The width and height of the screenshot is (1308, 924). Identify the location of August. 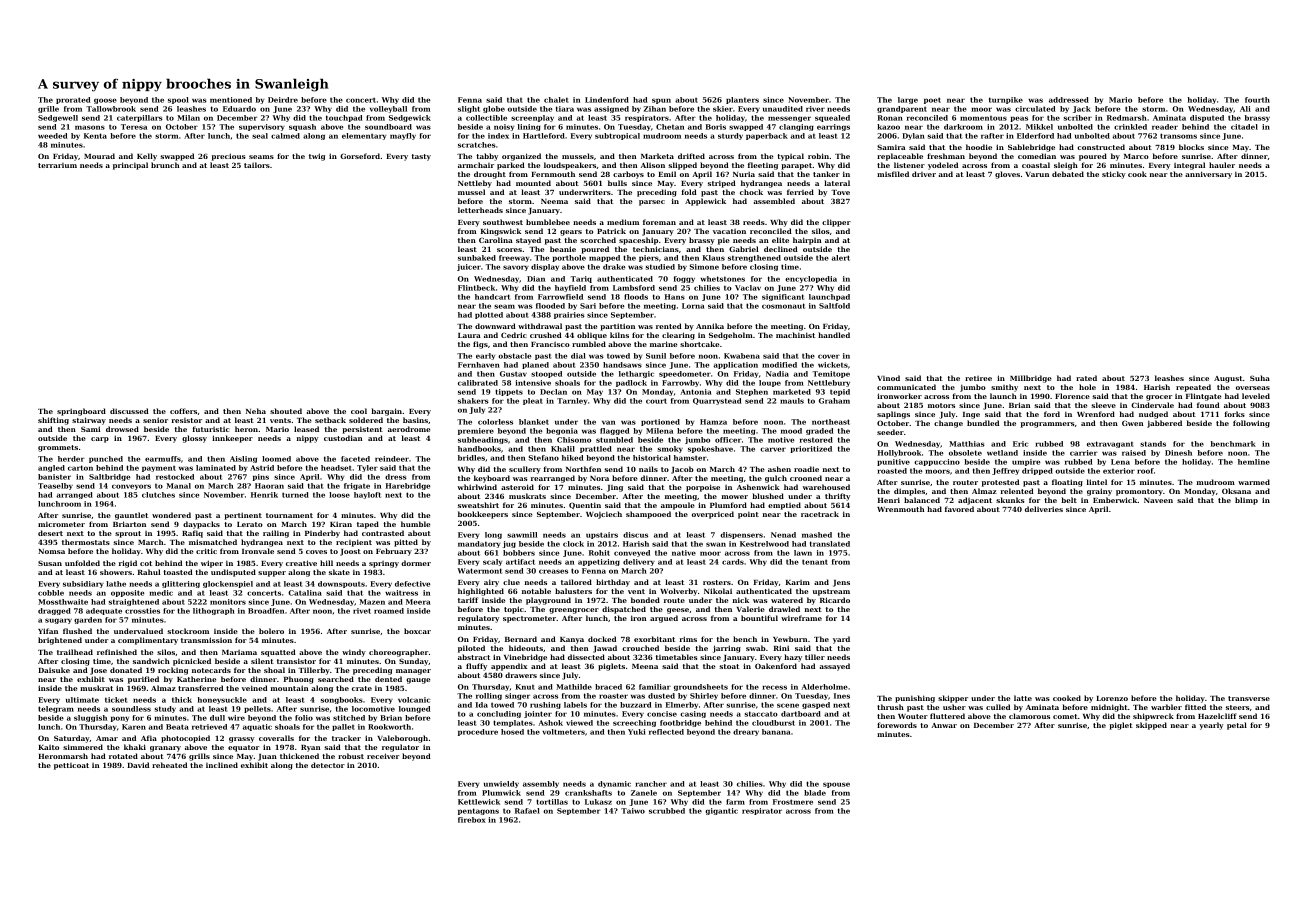
(1228, 379).
